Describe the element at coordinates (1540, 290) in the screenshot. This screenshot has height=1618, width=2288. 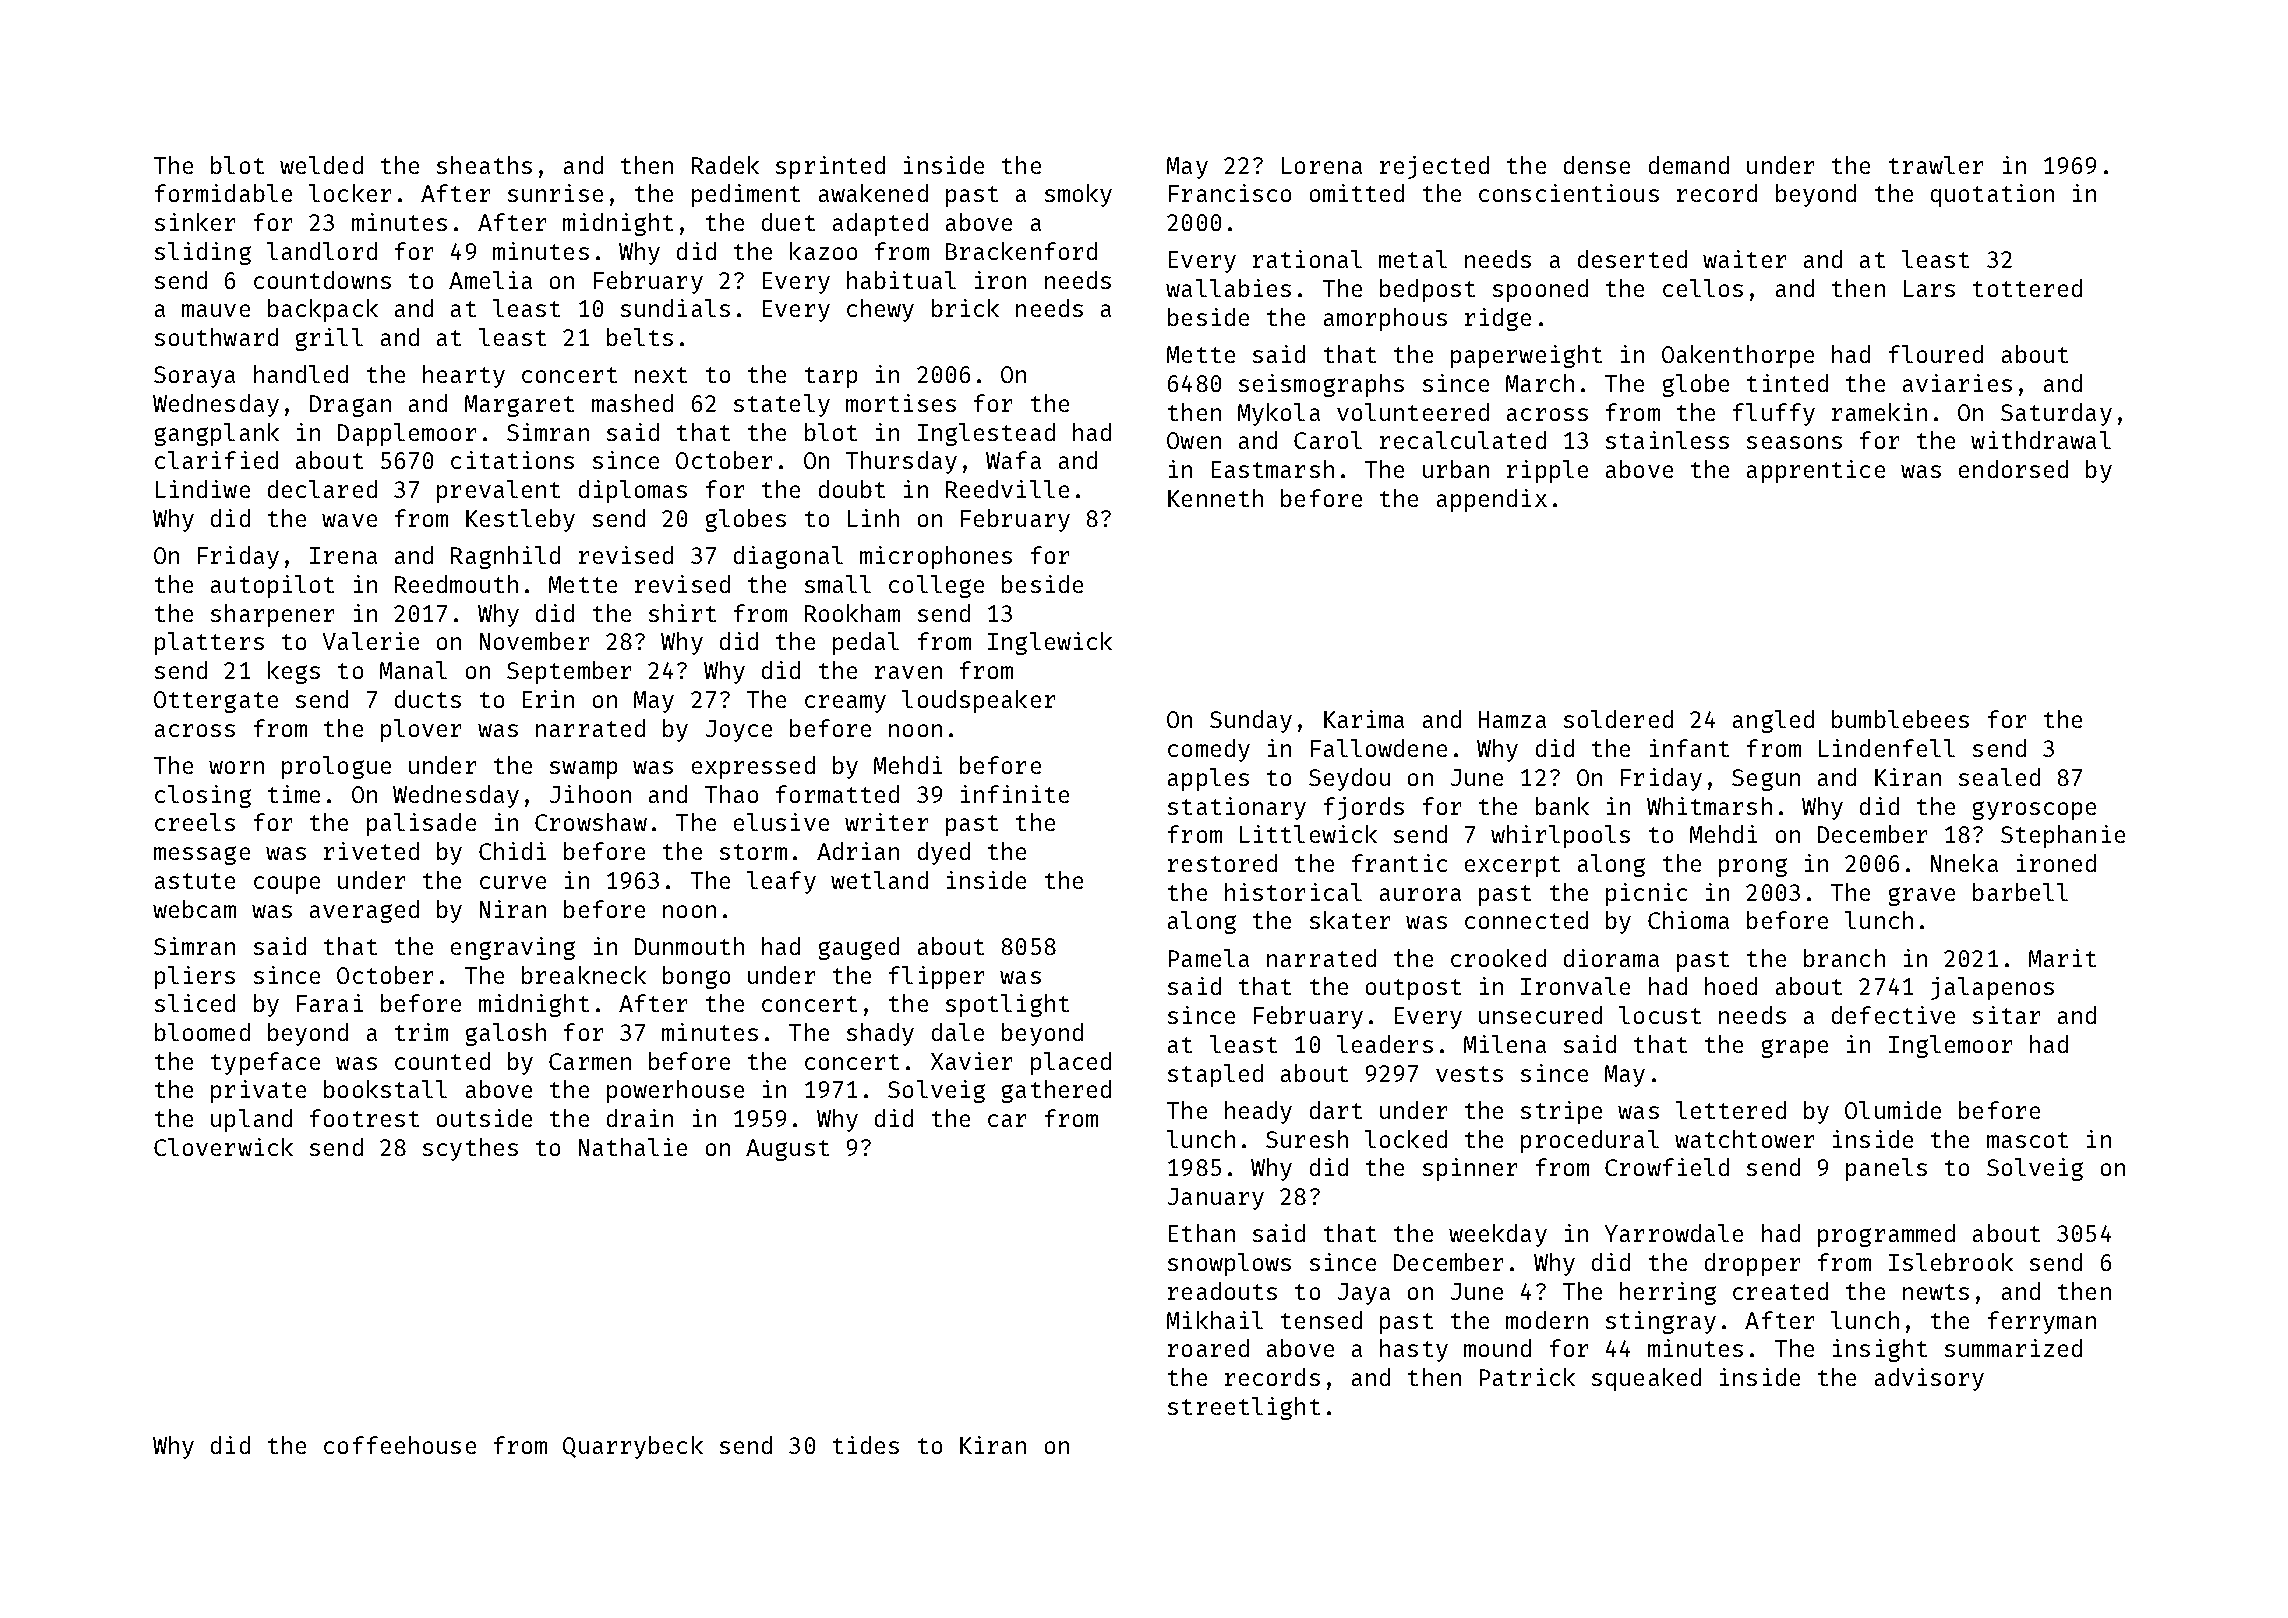
I see `spooned` at that location.
